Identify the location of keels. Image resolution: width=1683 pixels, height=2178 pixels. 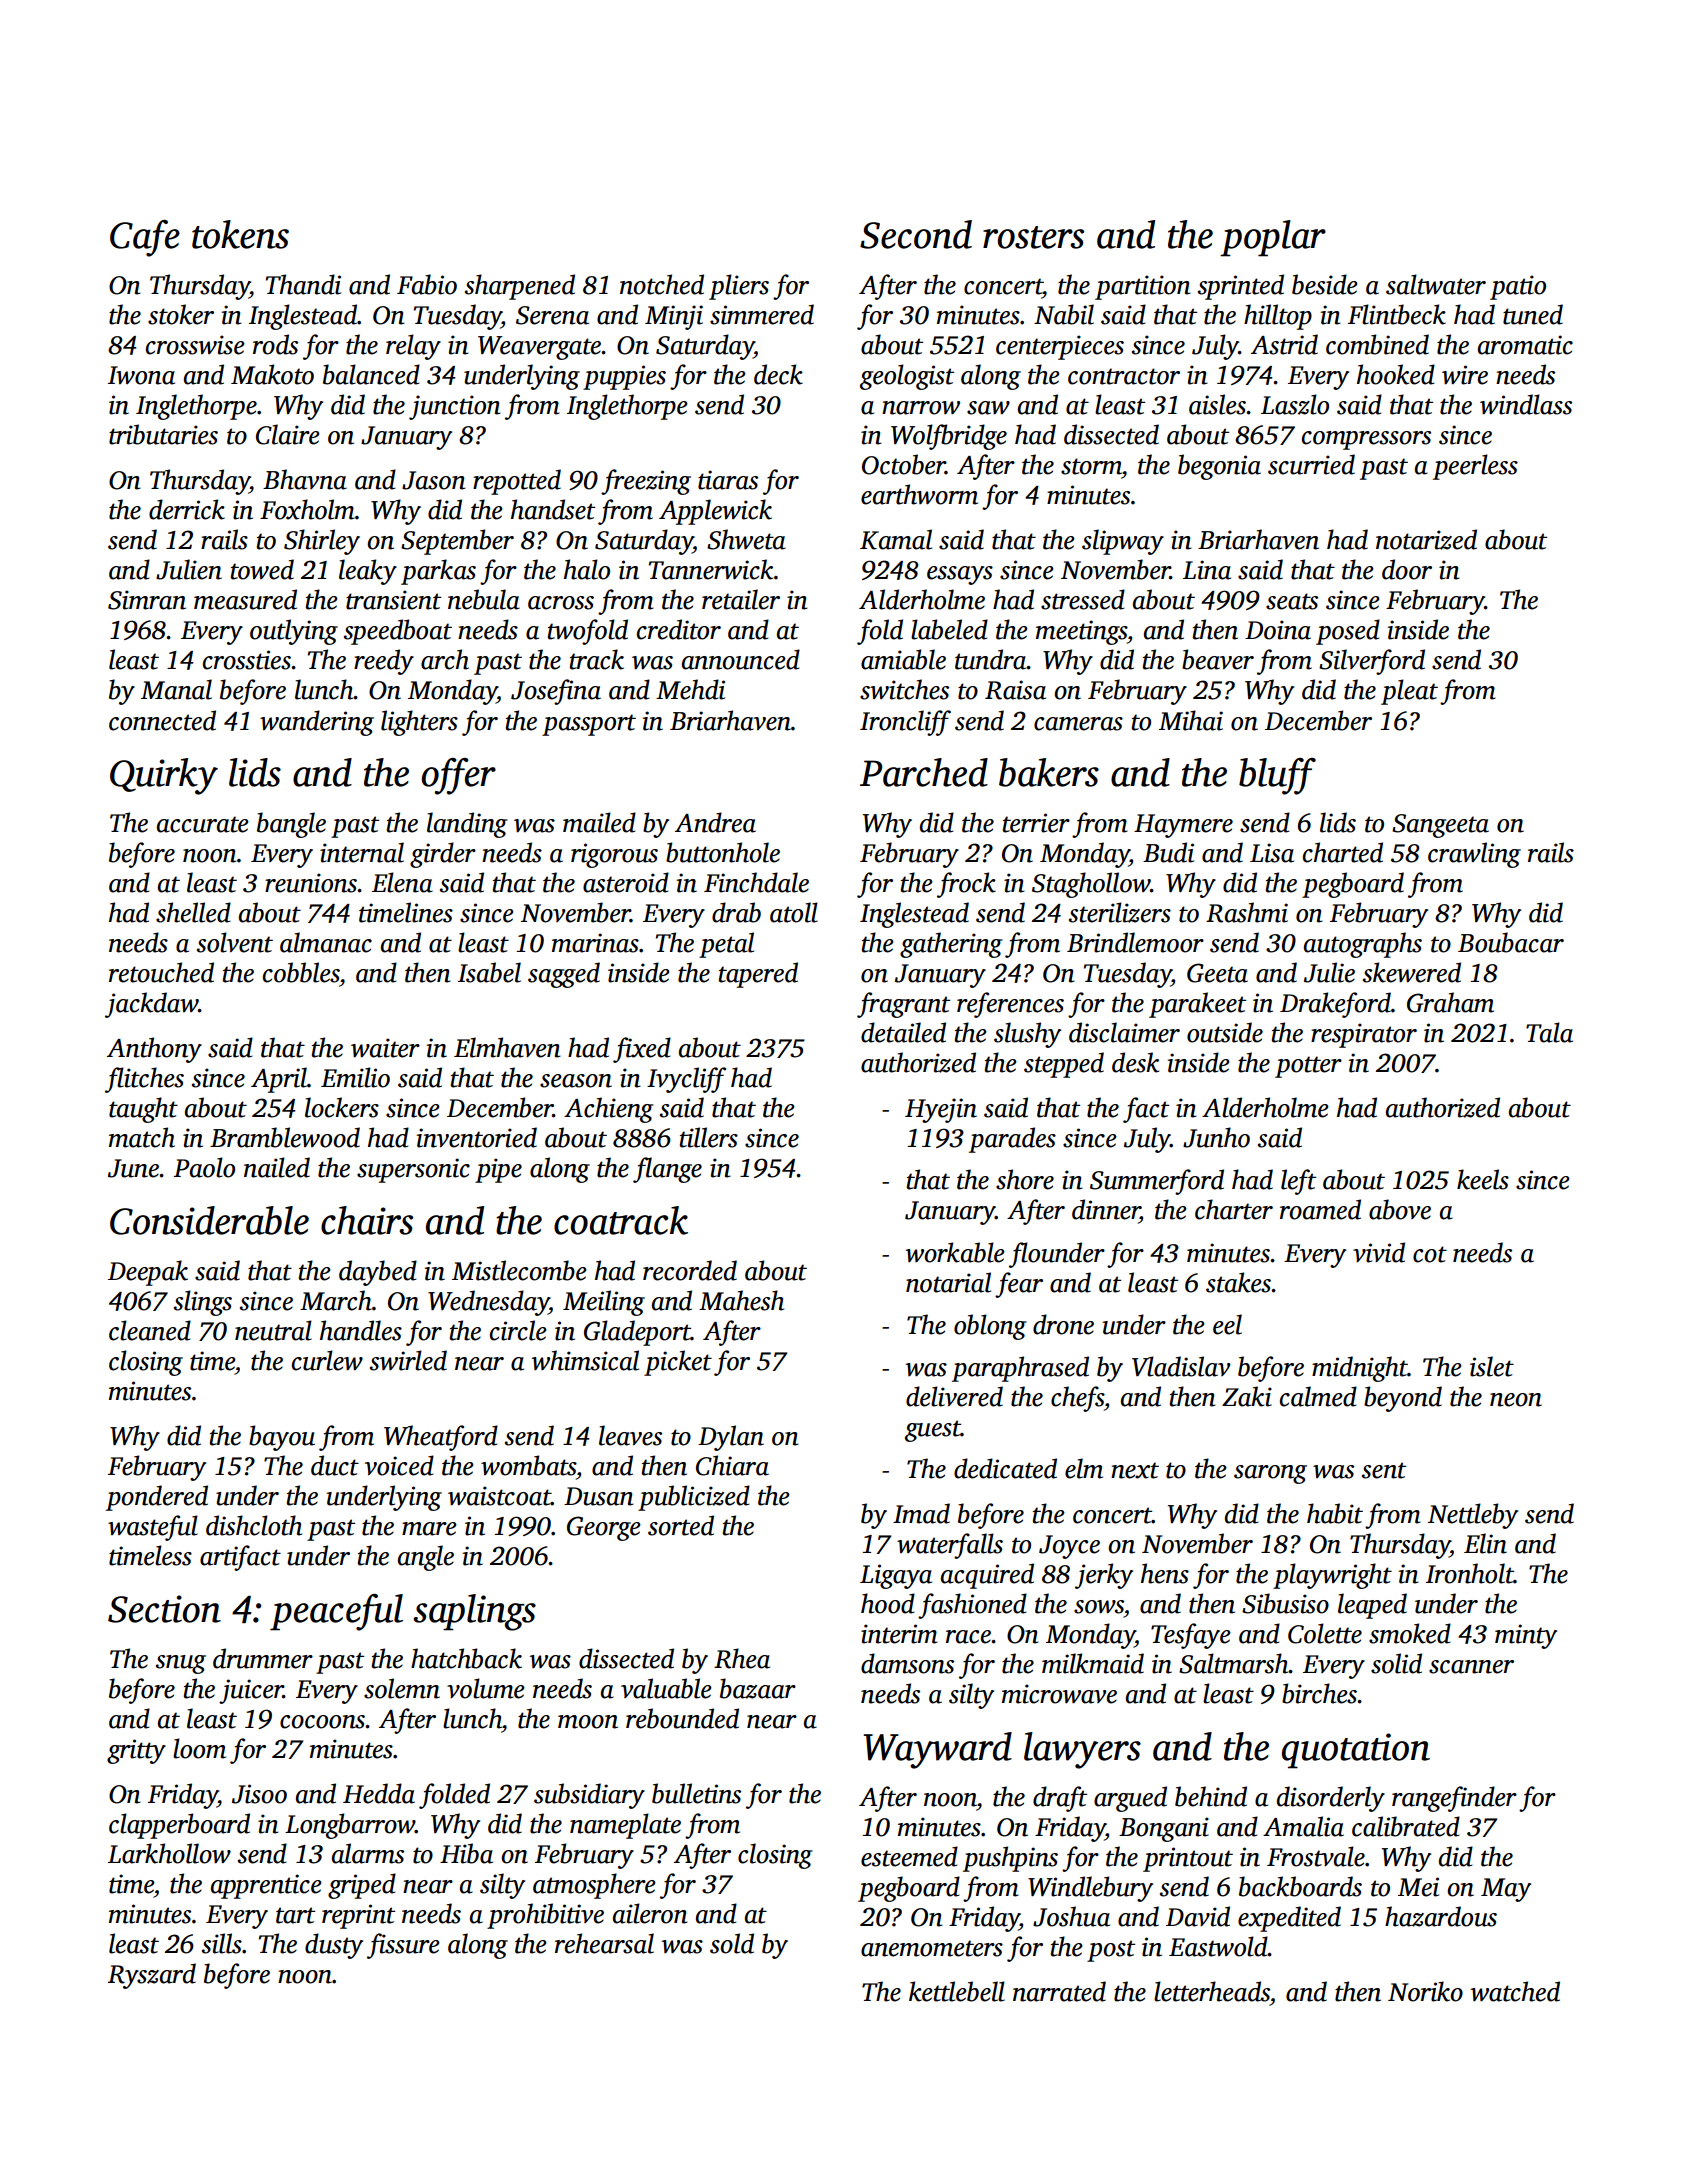
(1483, 1179).
